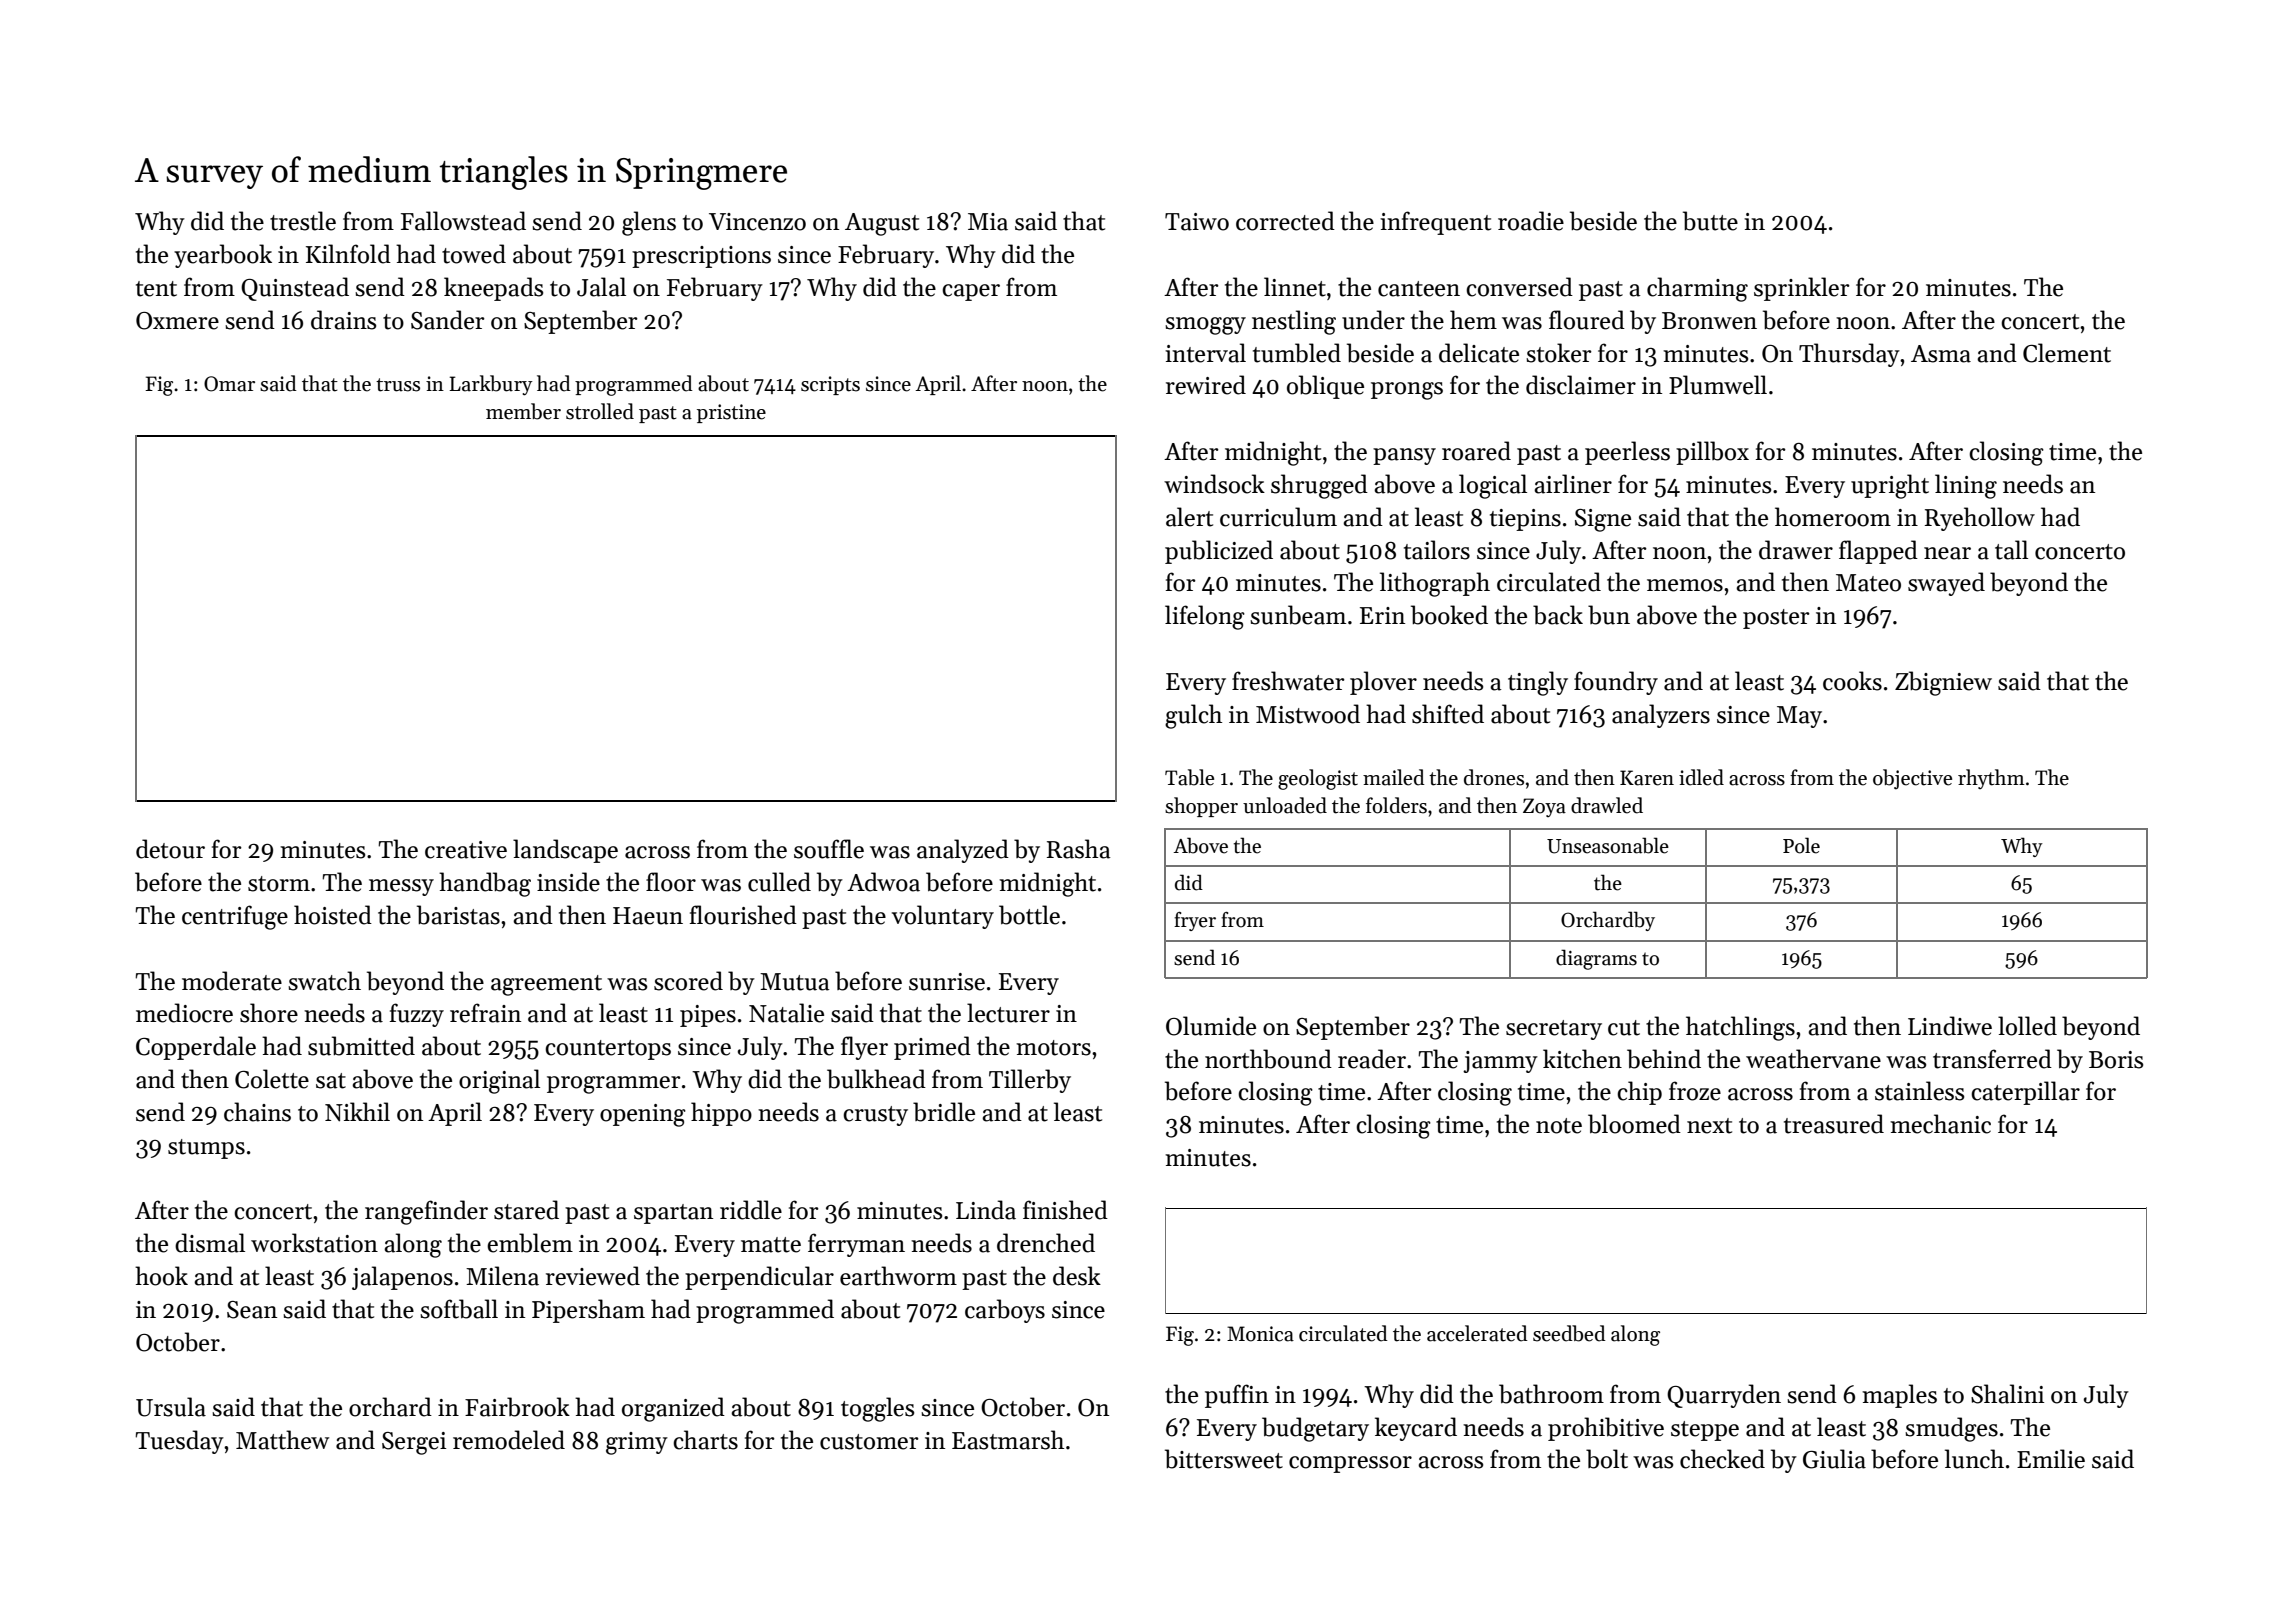 This page has width=2282, height=1614. I want to click on lecturer, so click(1008, 1013).
